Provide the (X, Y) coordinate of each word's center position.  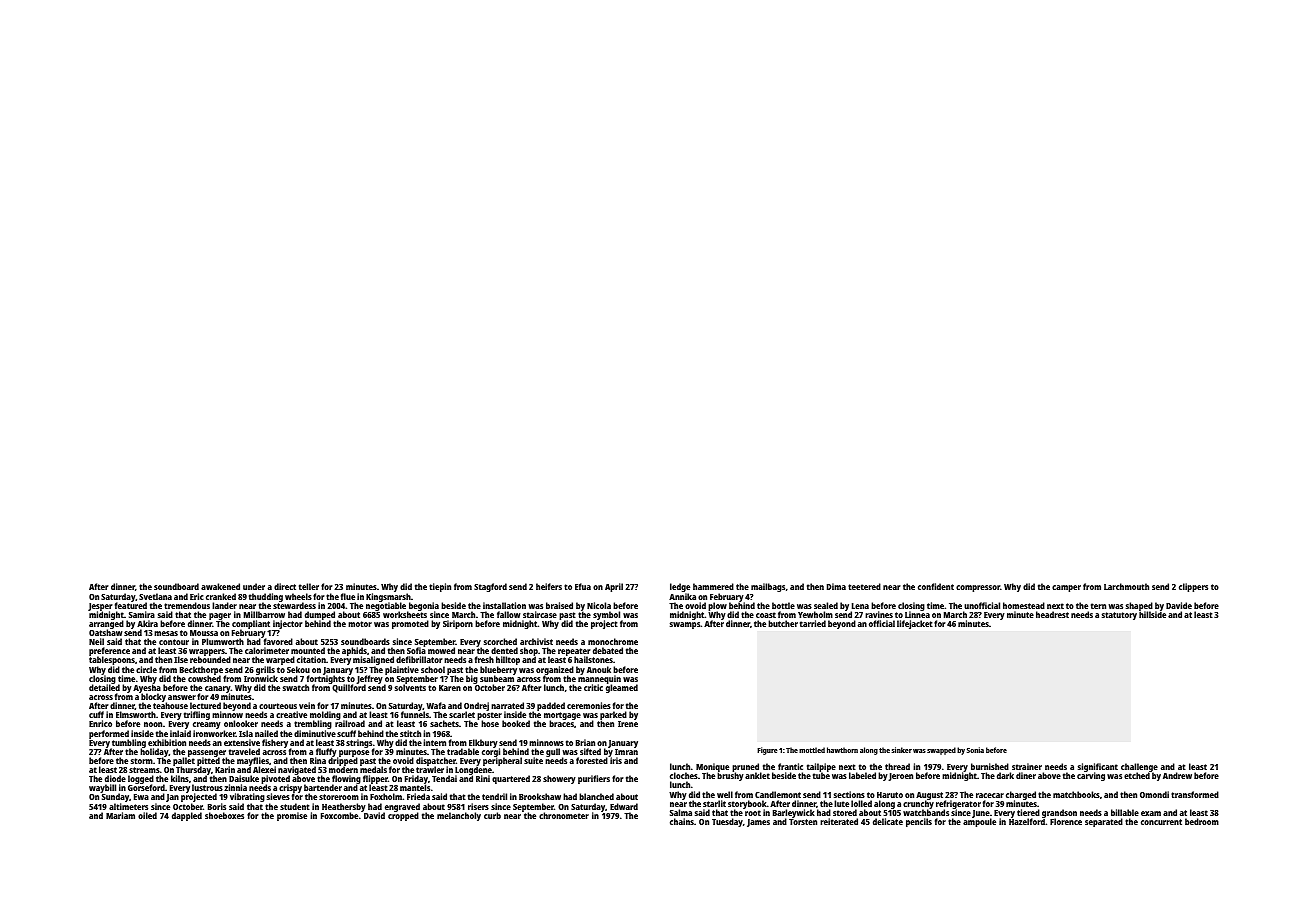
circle (146, 669)
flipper (375, 780)
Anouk (599, 669)
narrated (507, 705)
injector (288, 624)
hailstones (593, 659)
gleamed (622, 689)
